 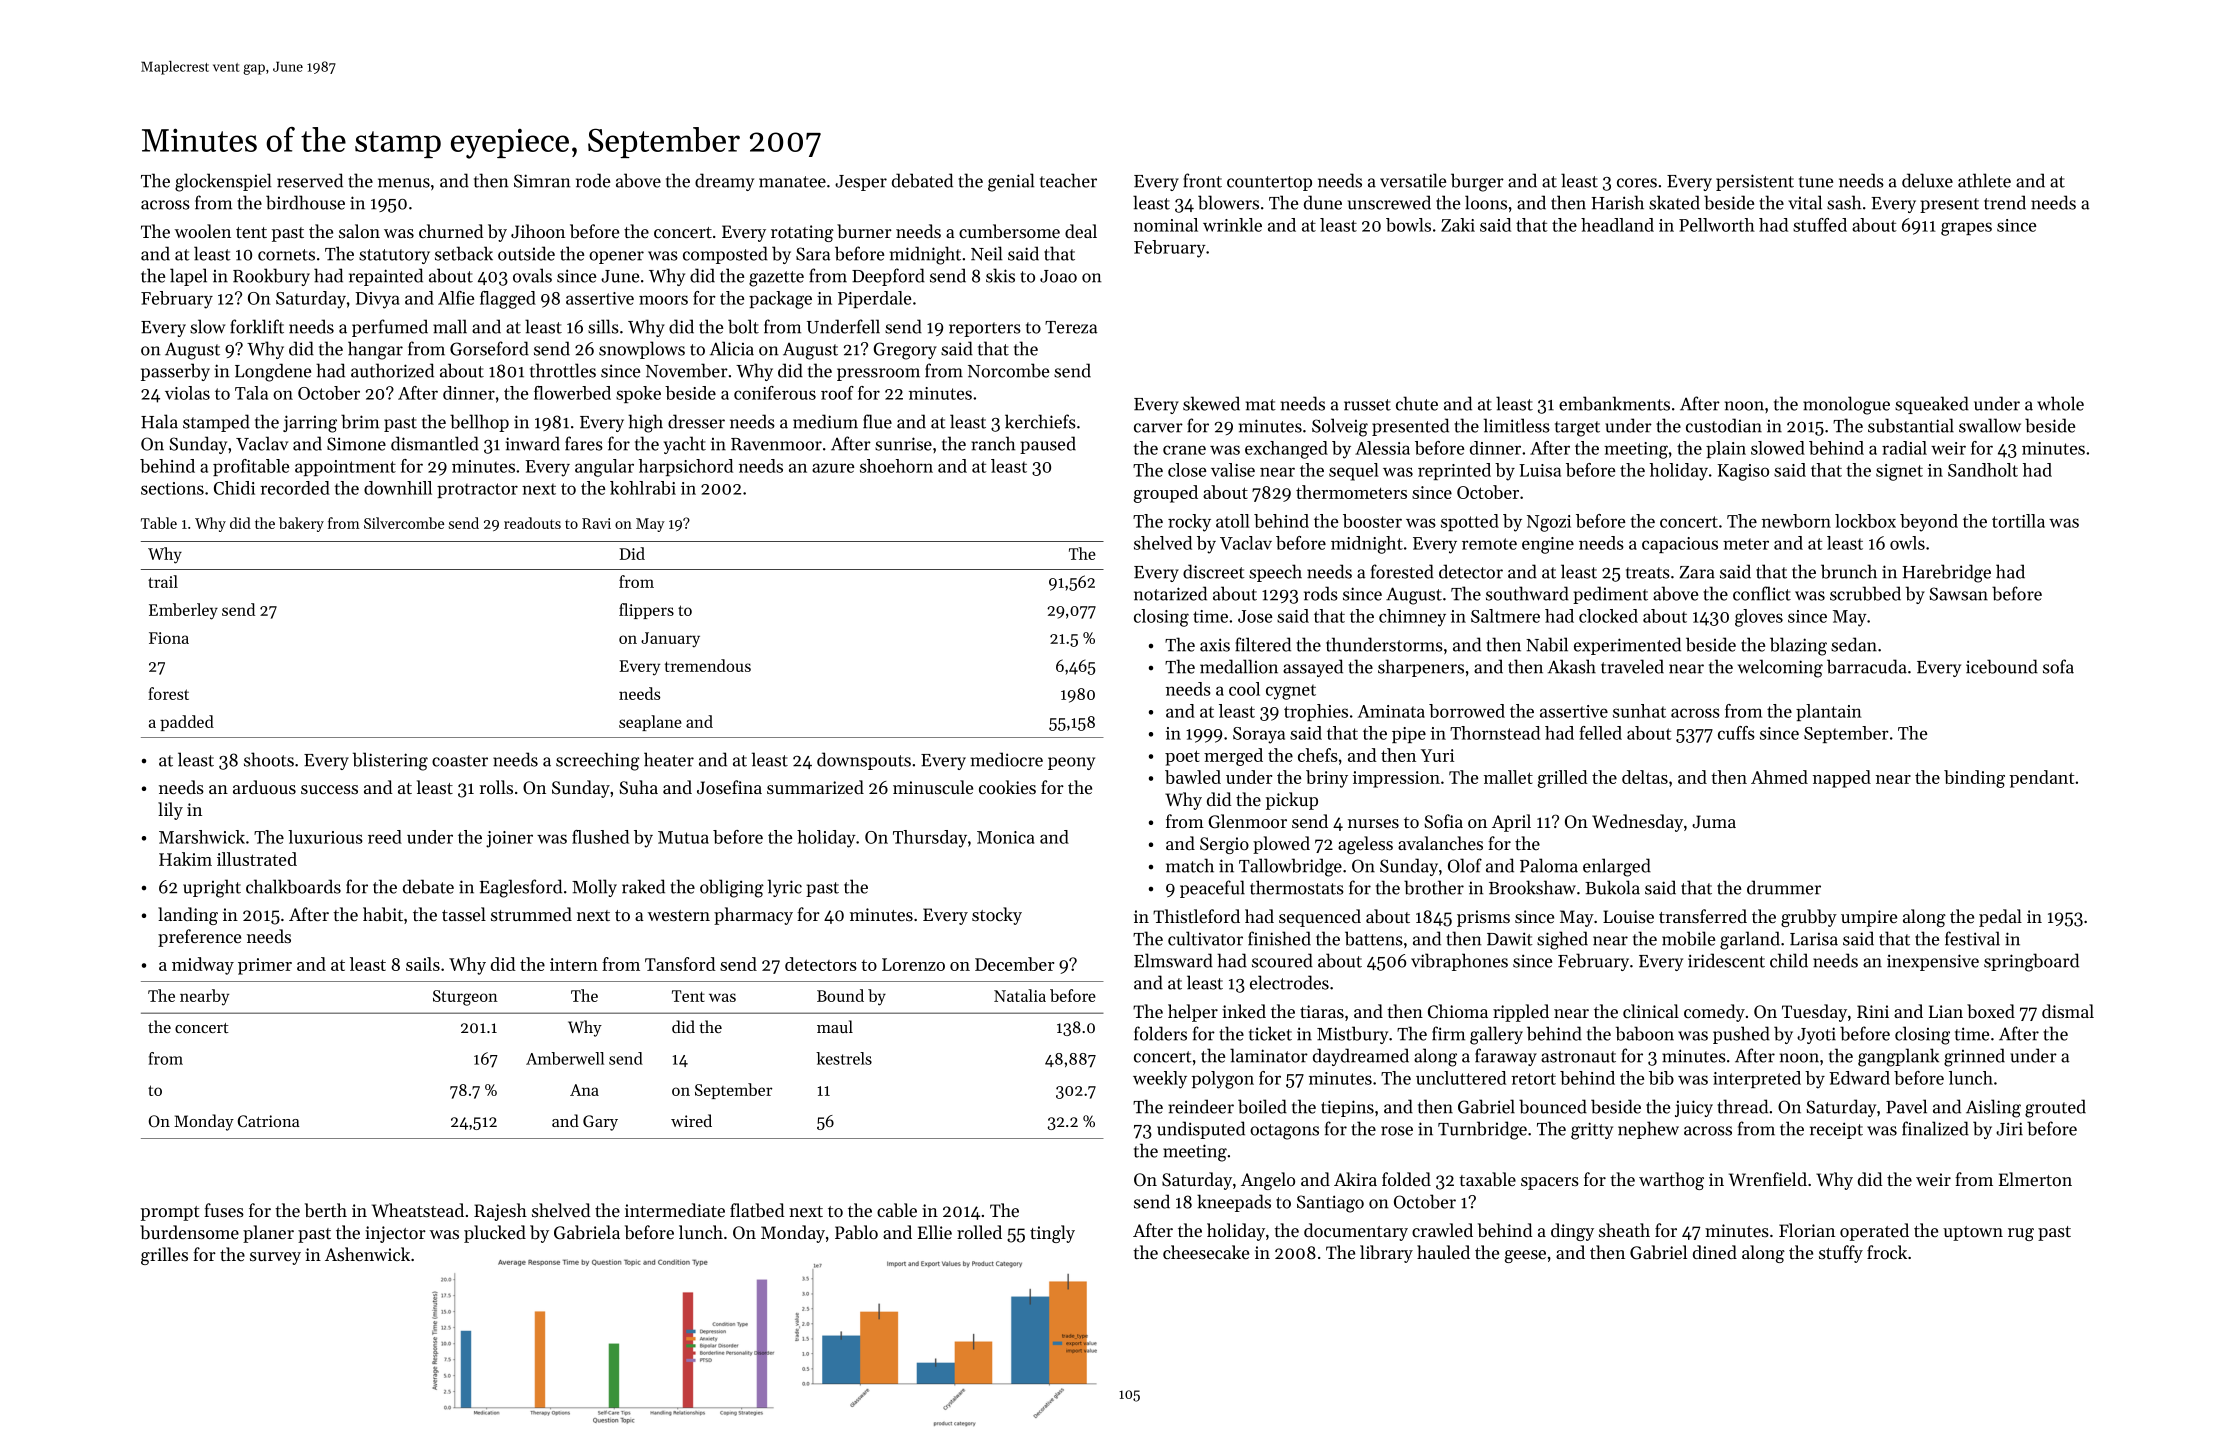 What do you see at coordinates (456, 298) in the image?
I see `Alfie` at bounding box center [456, 298].
